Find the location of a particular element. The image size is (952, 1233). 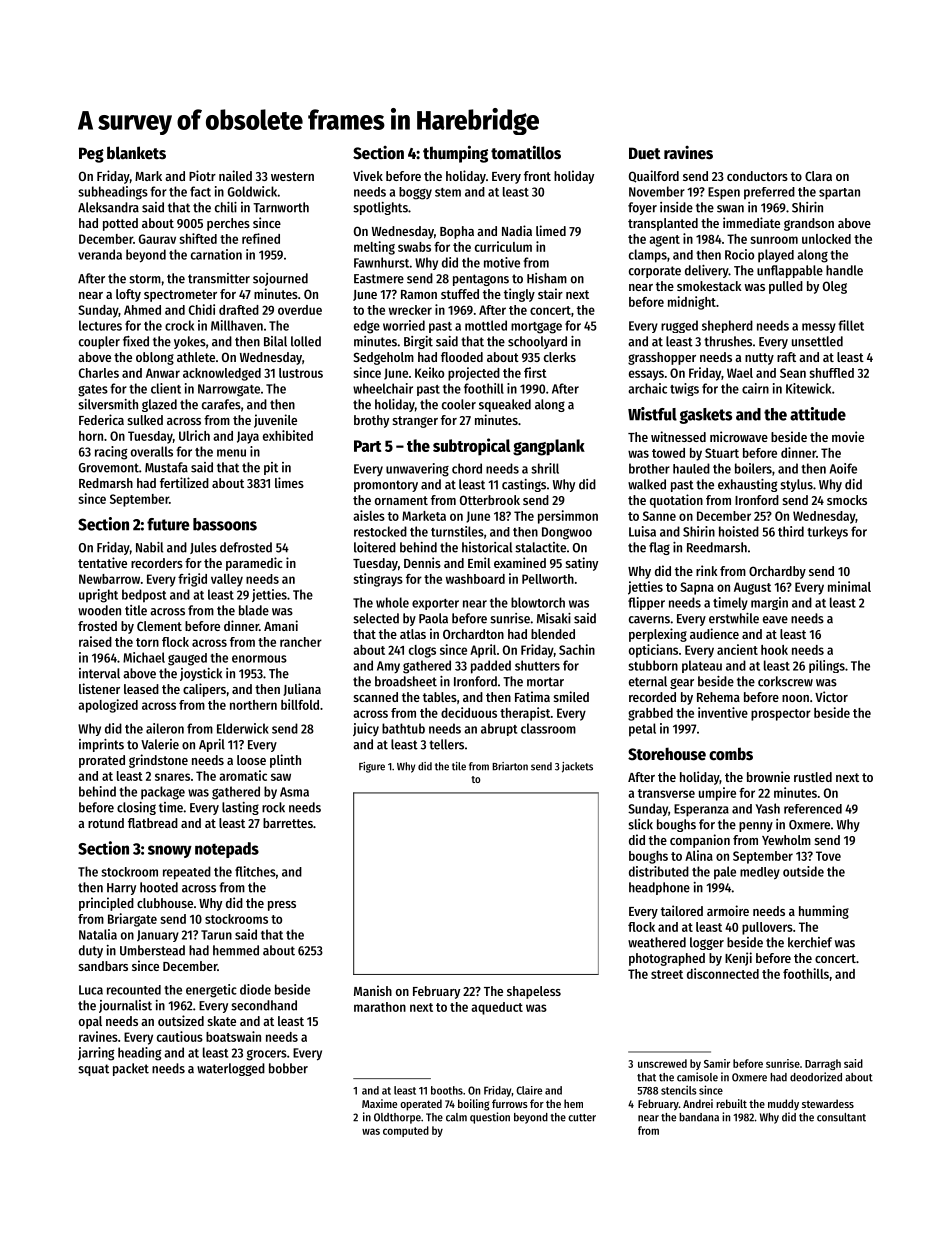

kerchief is located at coordinates (810, 942).
